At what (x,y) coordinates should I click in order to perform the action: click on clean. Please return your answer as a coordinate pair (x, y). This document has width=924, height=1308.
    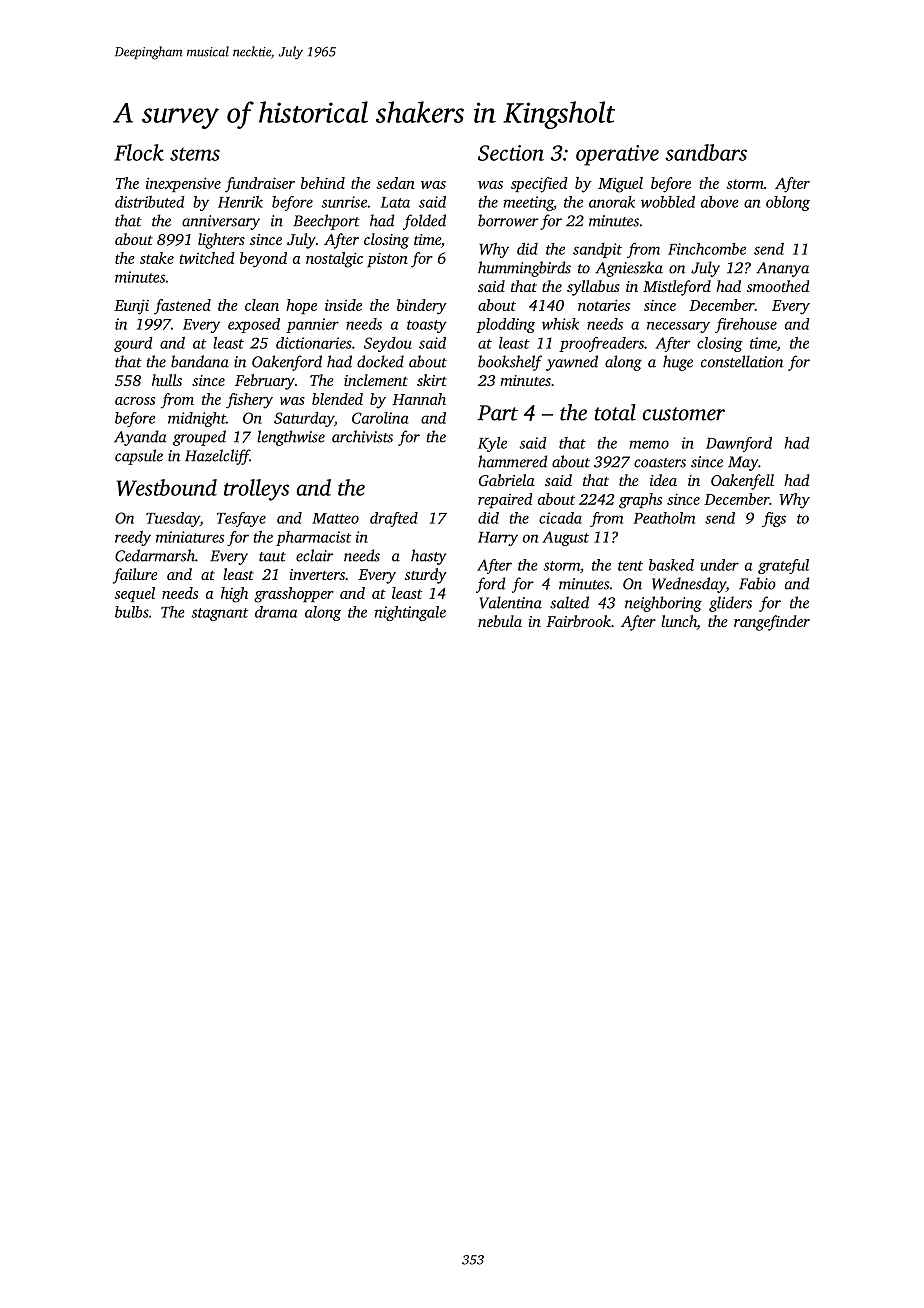
    Looking at the image, I should click on (262, 305).
